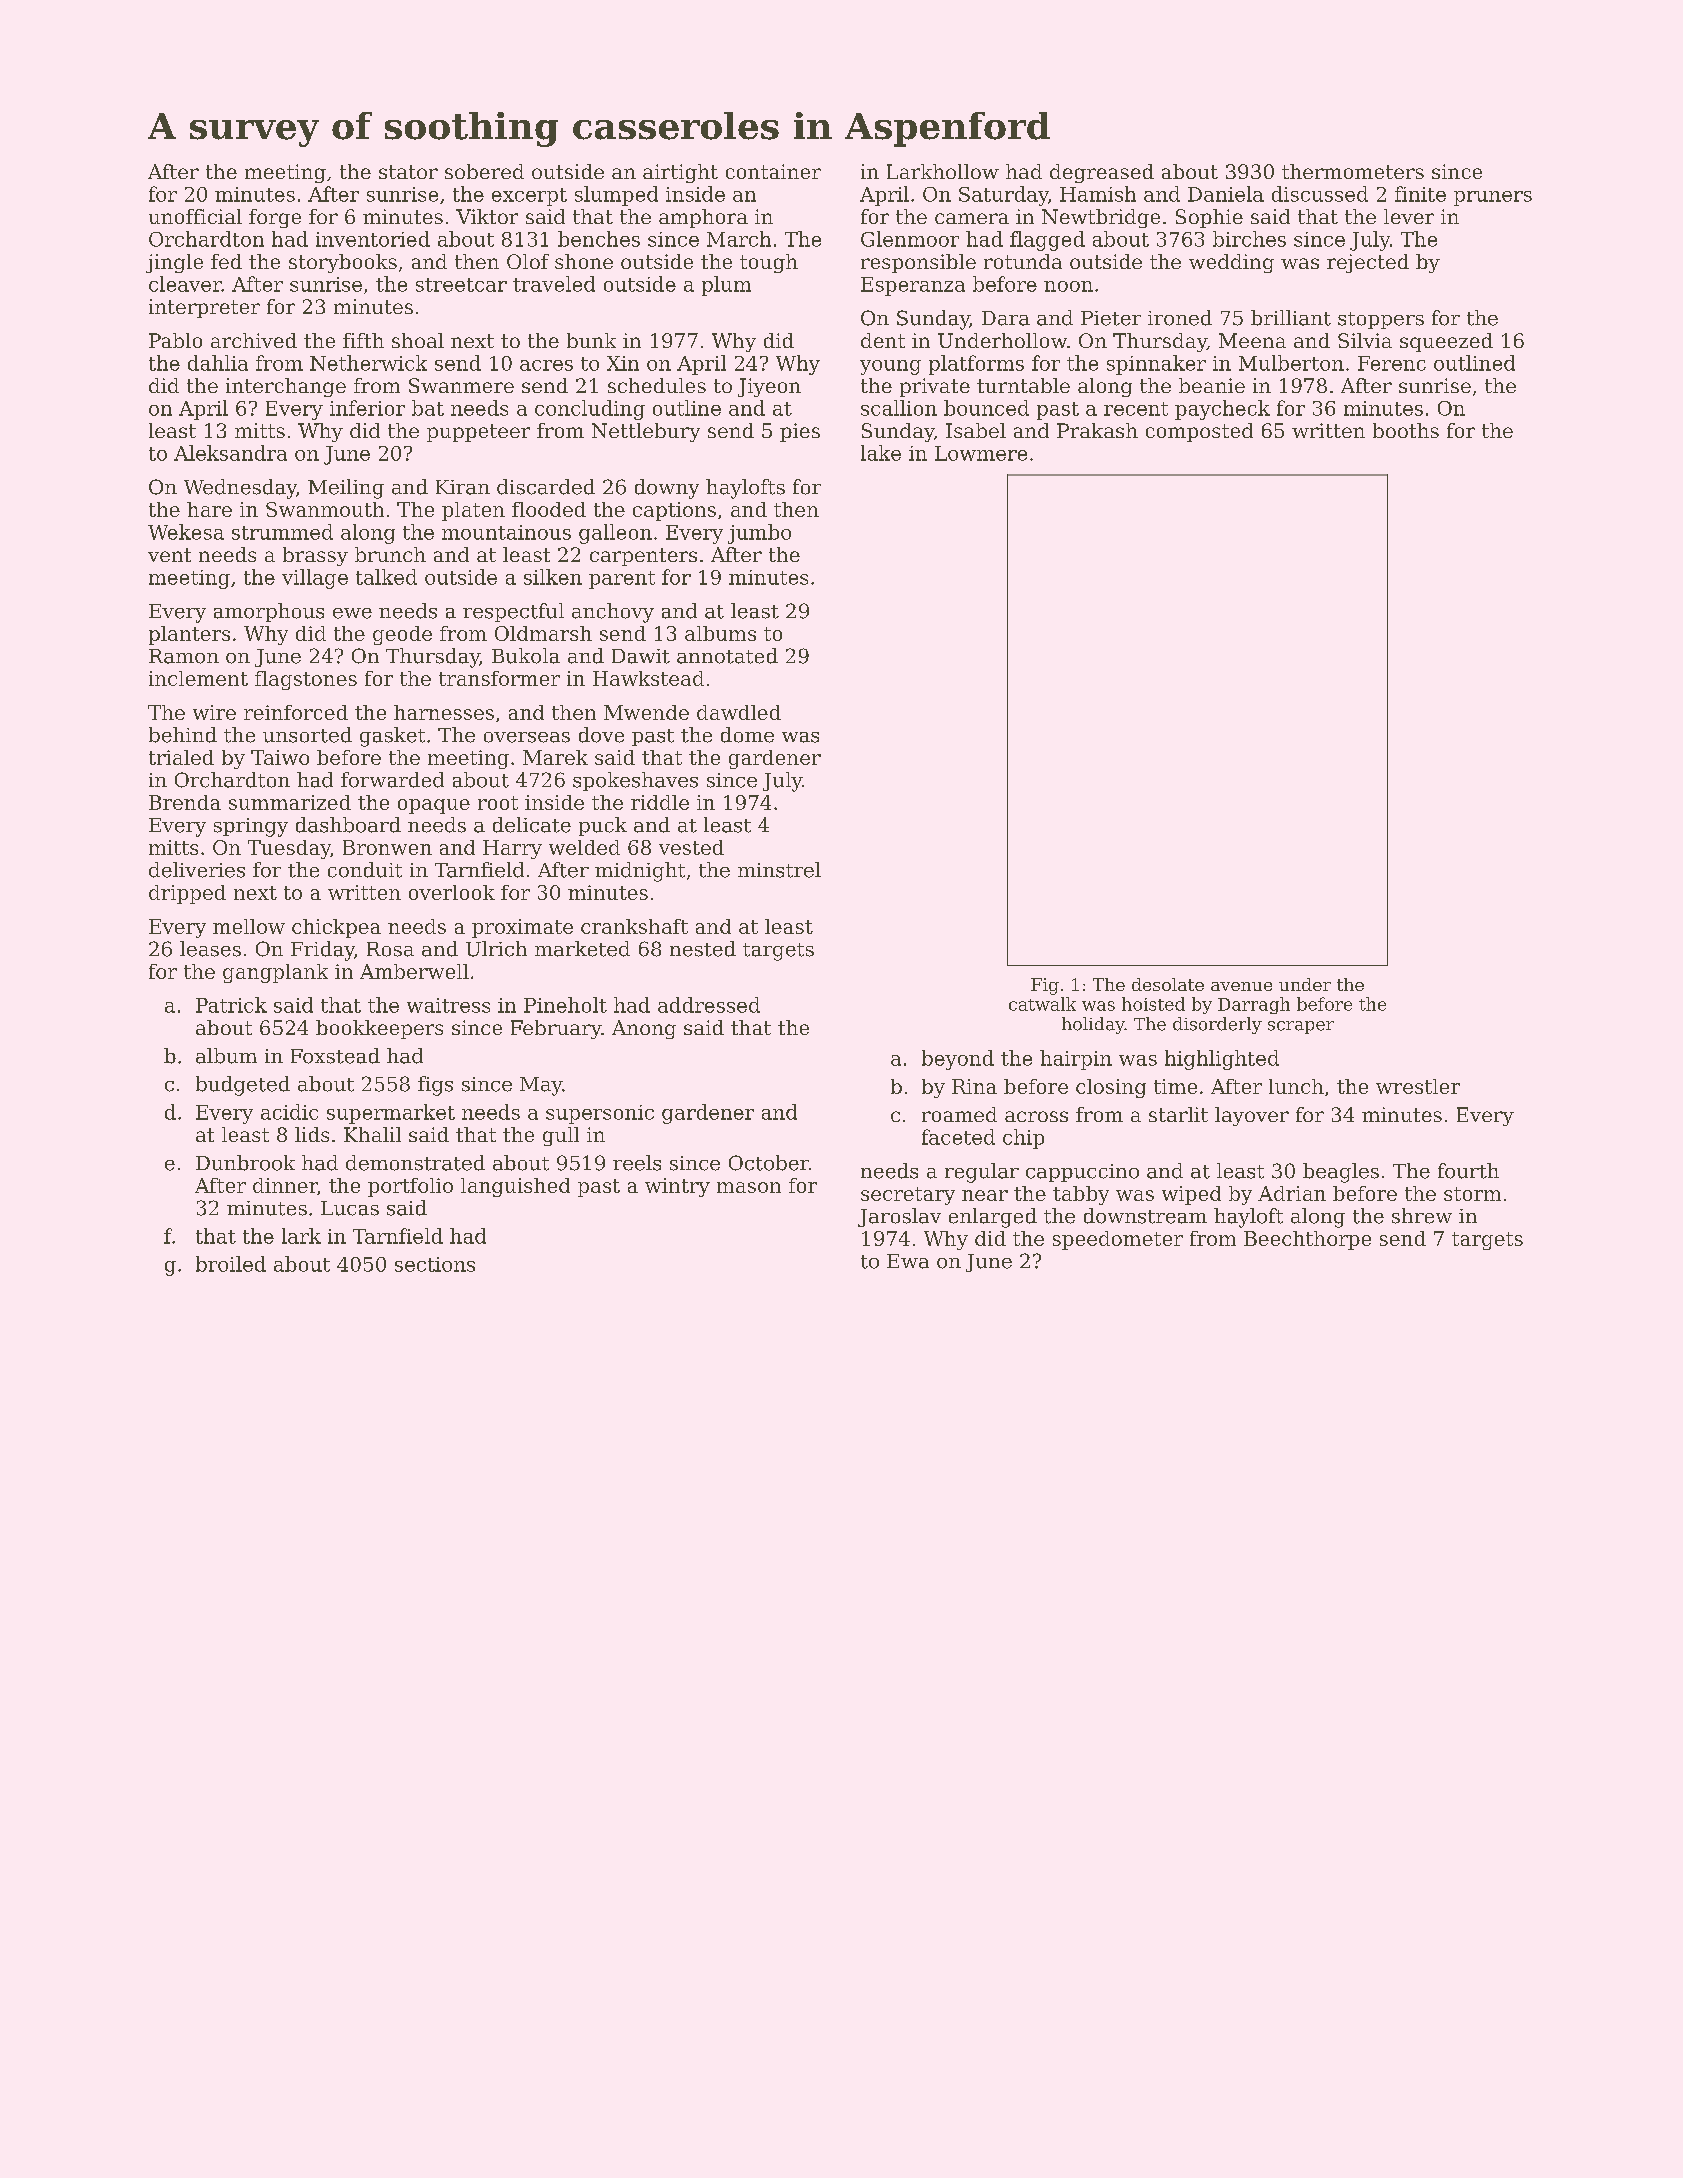  Describe the element at coordinates (726, 286) in the page. I see `plum` at that location.
